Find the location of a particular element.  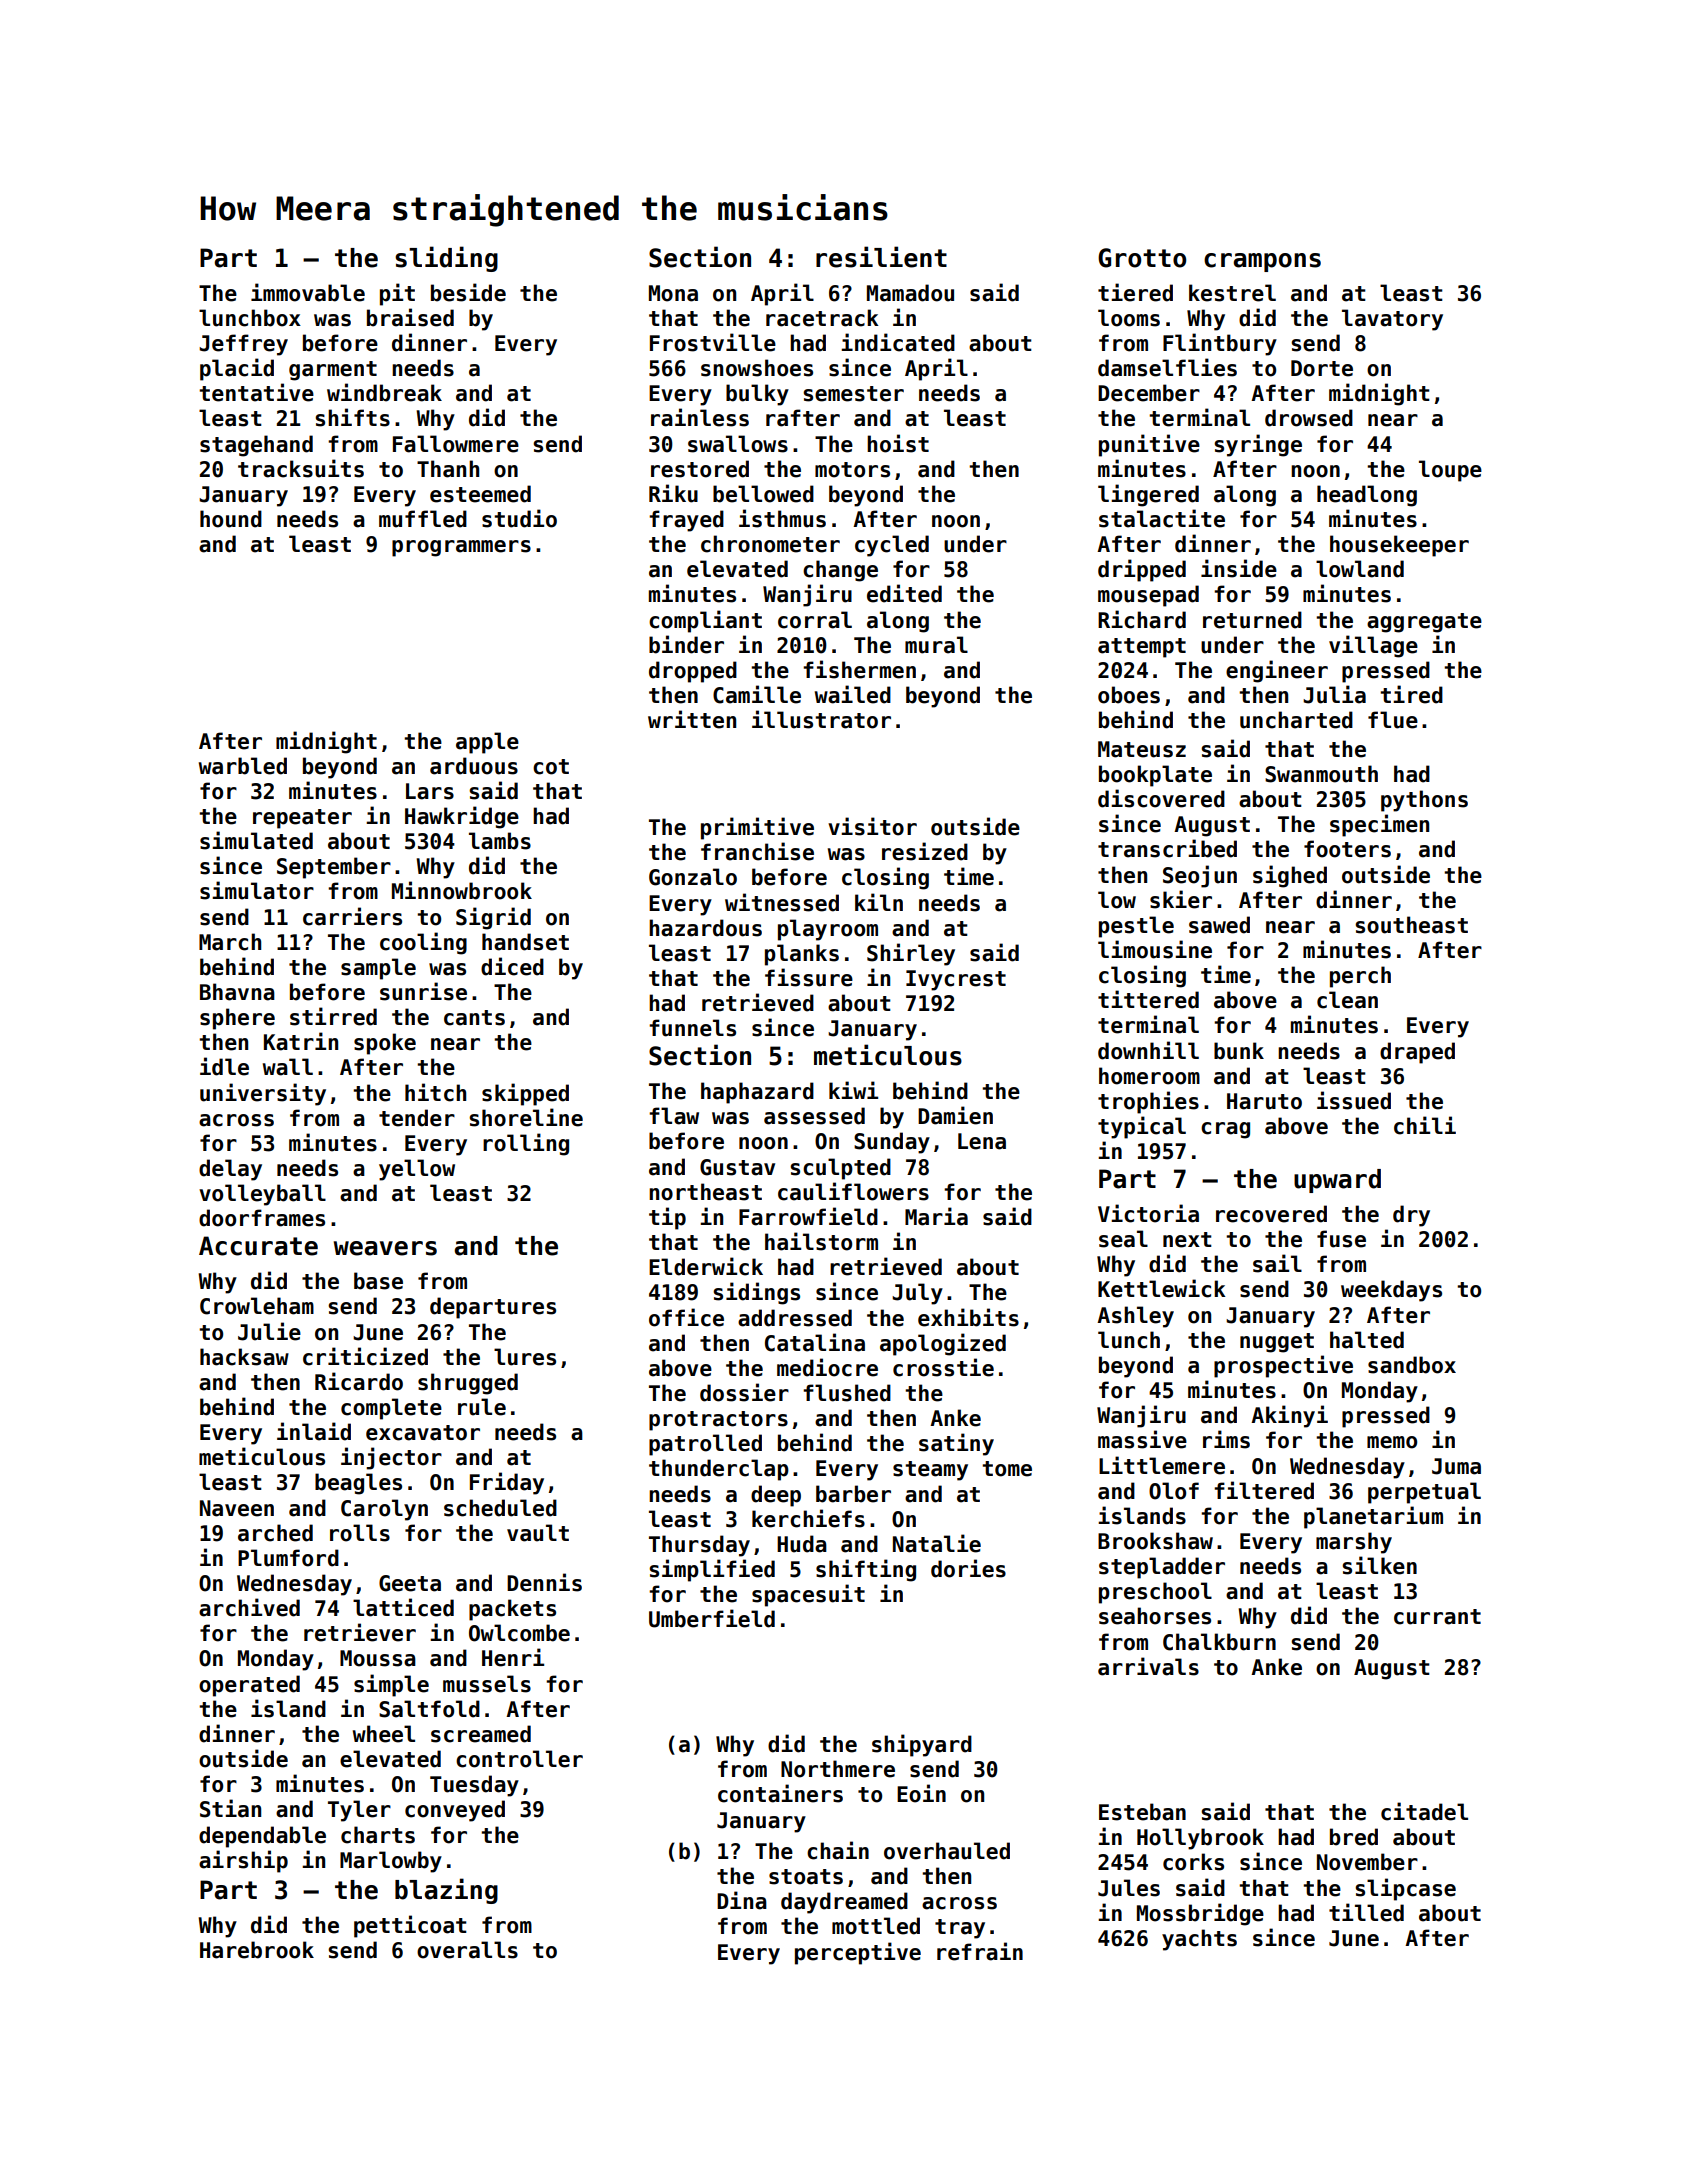

Richard is located at coordinates (1142, 619).
